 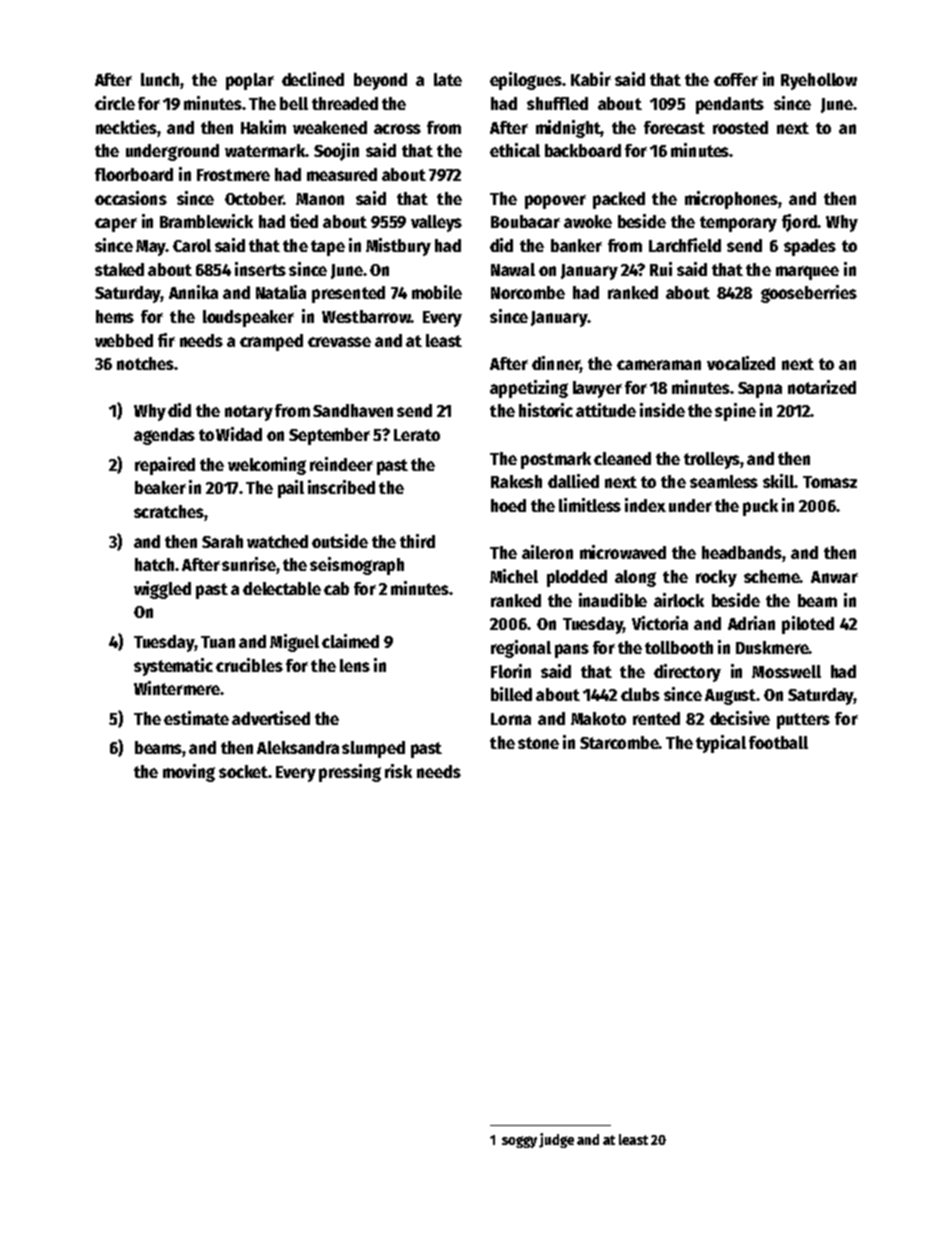 I want to click on soggy, so click(x=519, y=1142).
